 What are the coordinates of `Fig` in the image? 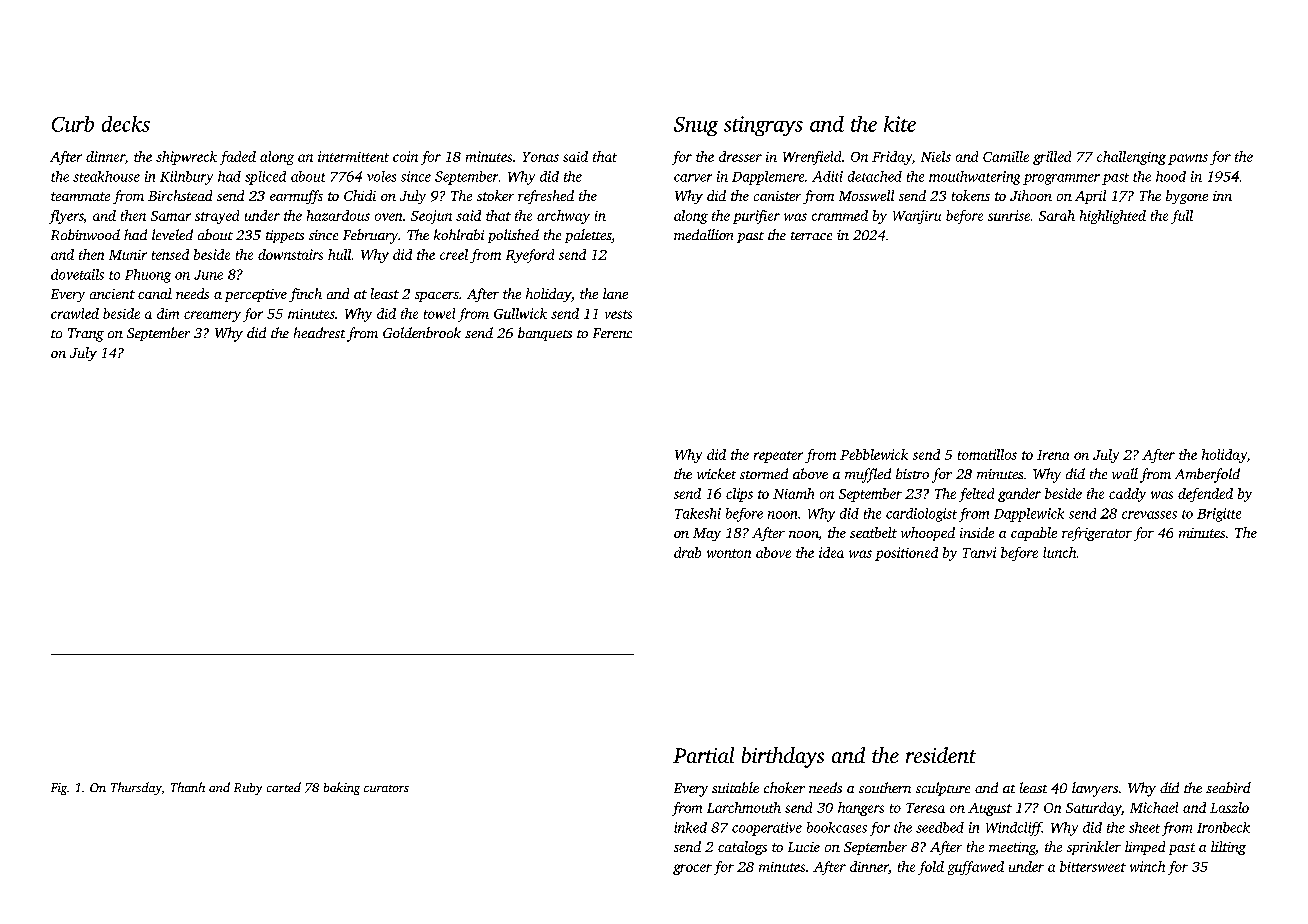 It's located at (59, 789).
